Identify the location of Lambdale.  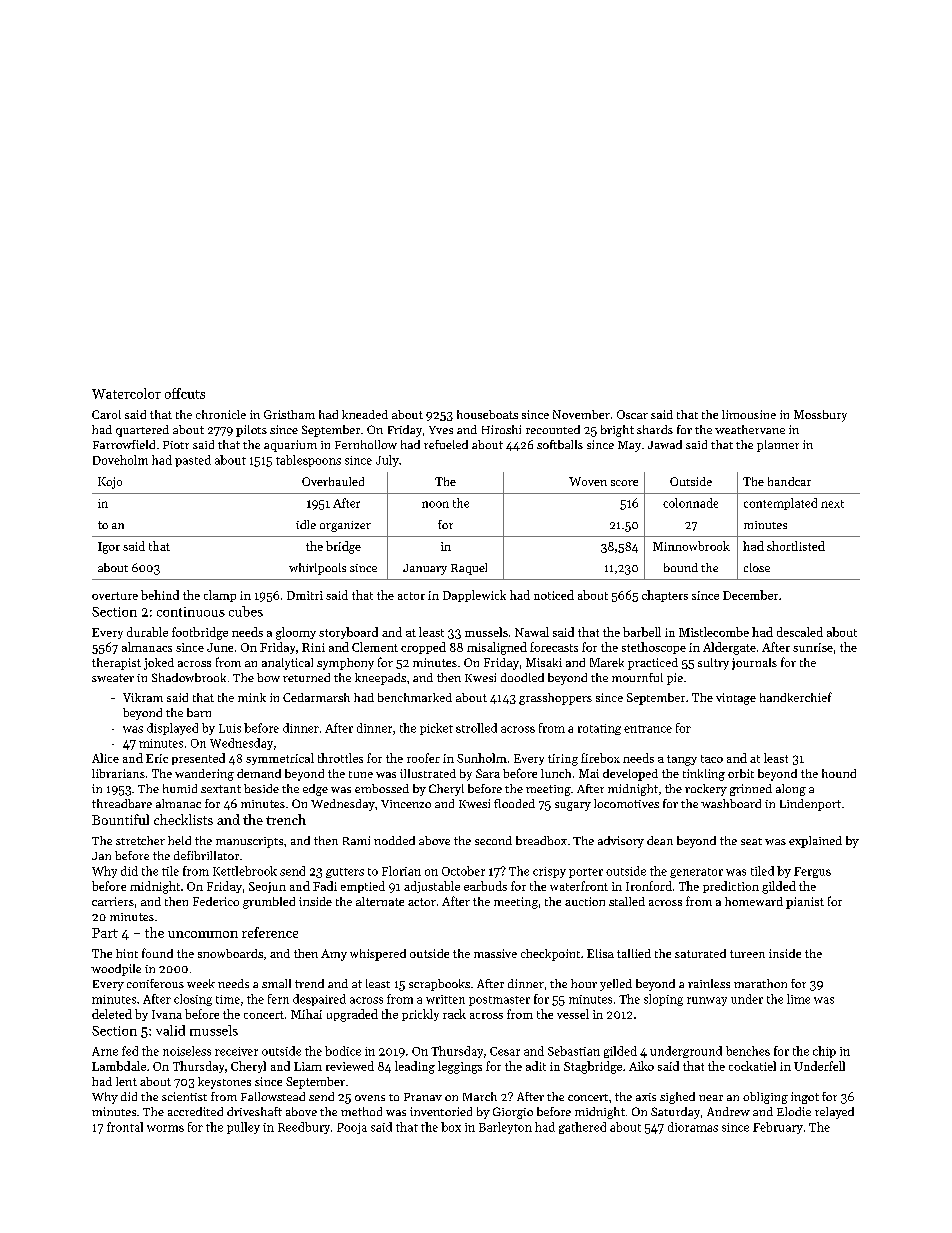
(119, 1066).
